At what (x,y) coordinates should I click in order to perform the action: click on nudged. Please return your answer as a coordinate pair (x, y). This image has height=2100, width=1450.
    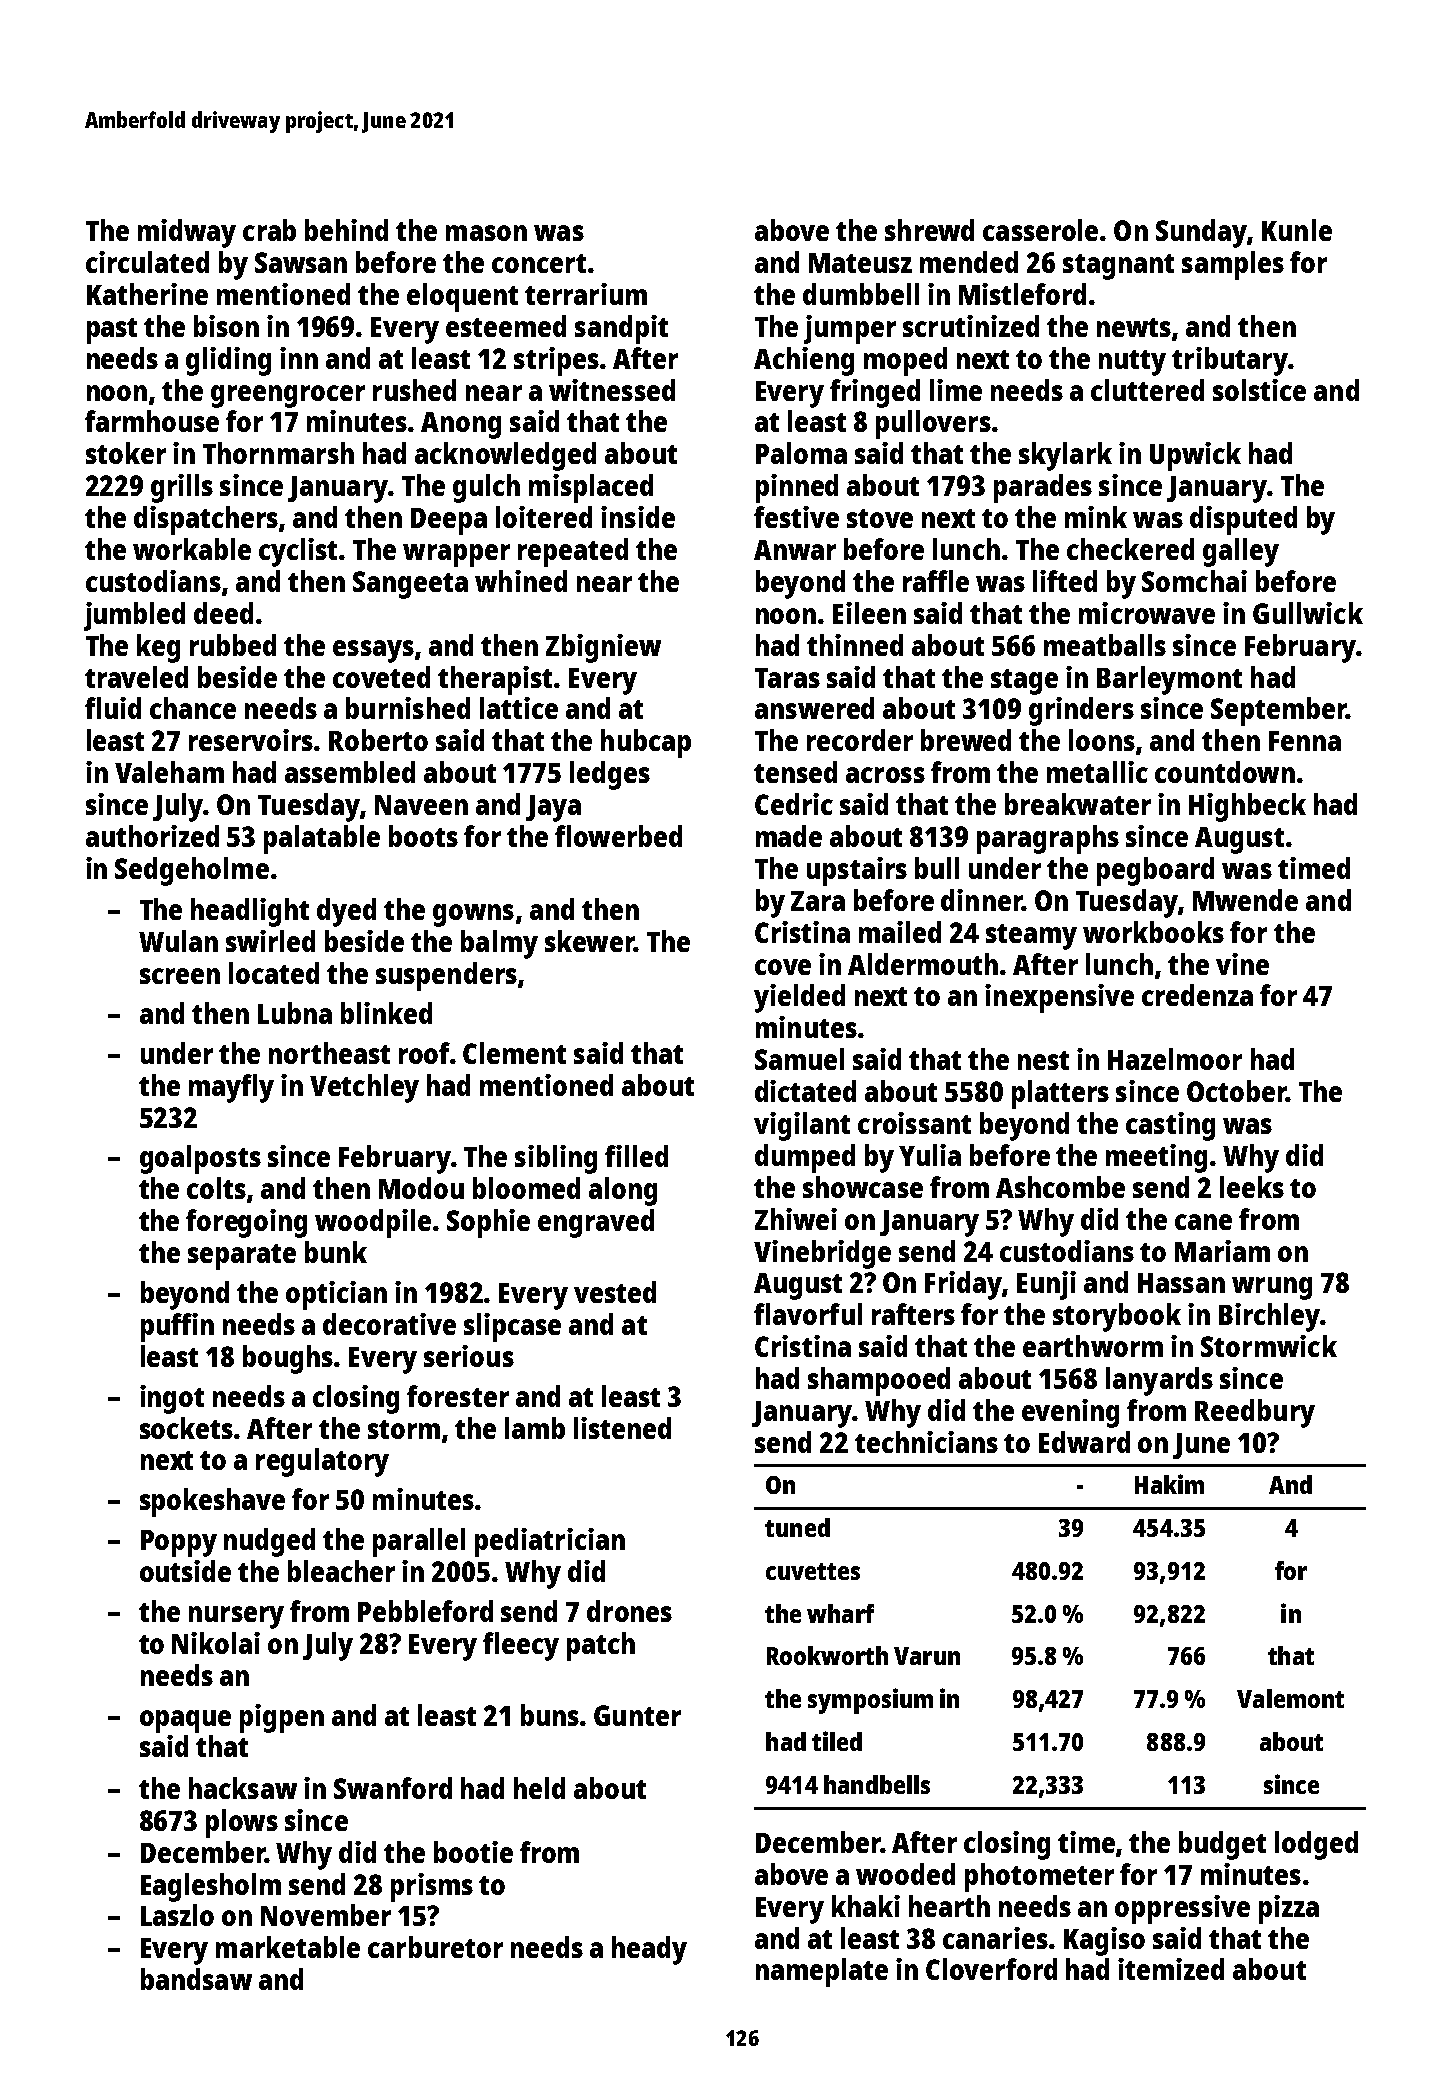
    Looking at the image, I should click on (269, 1542).
